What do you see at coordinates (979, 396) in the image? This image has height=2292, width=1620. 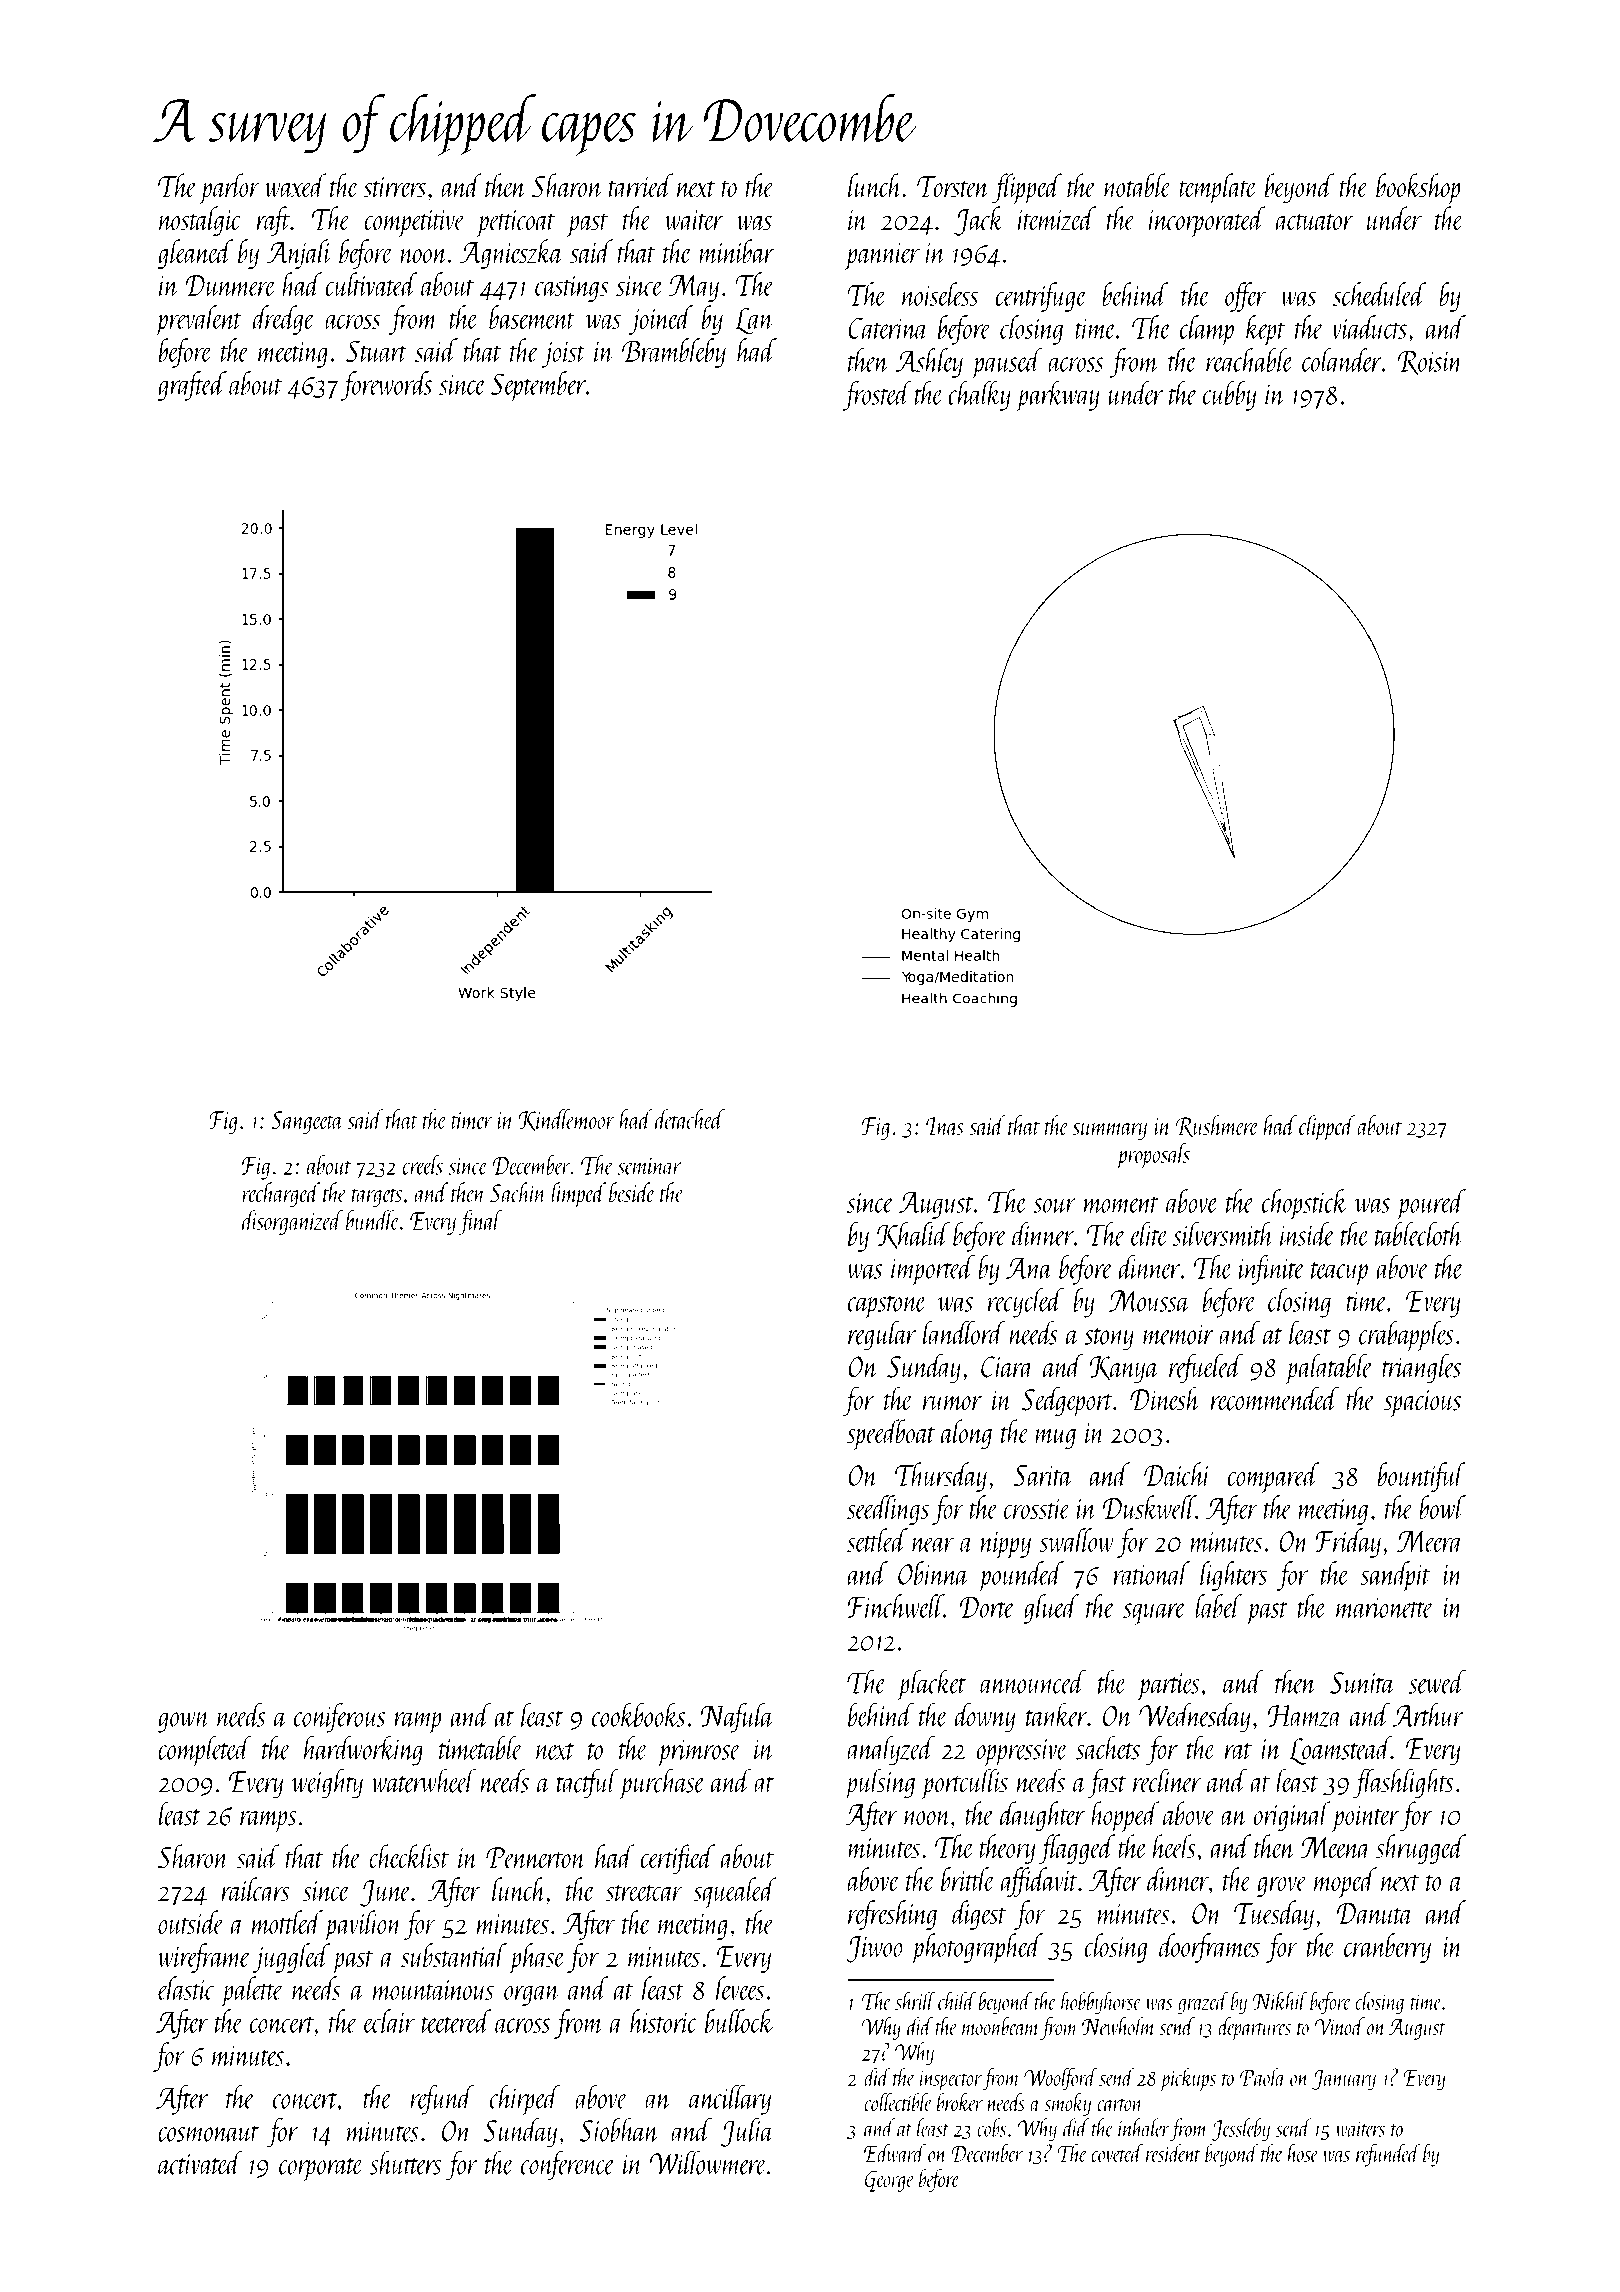 I see `chalky` at bounding box center [979, 396].
